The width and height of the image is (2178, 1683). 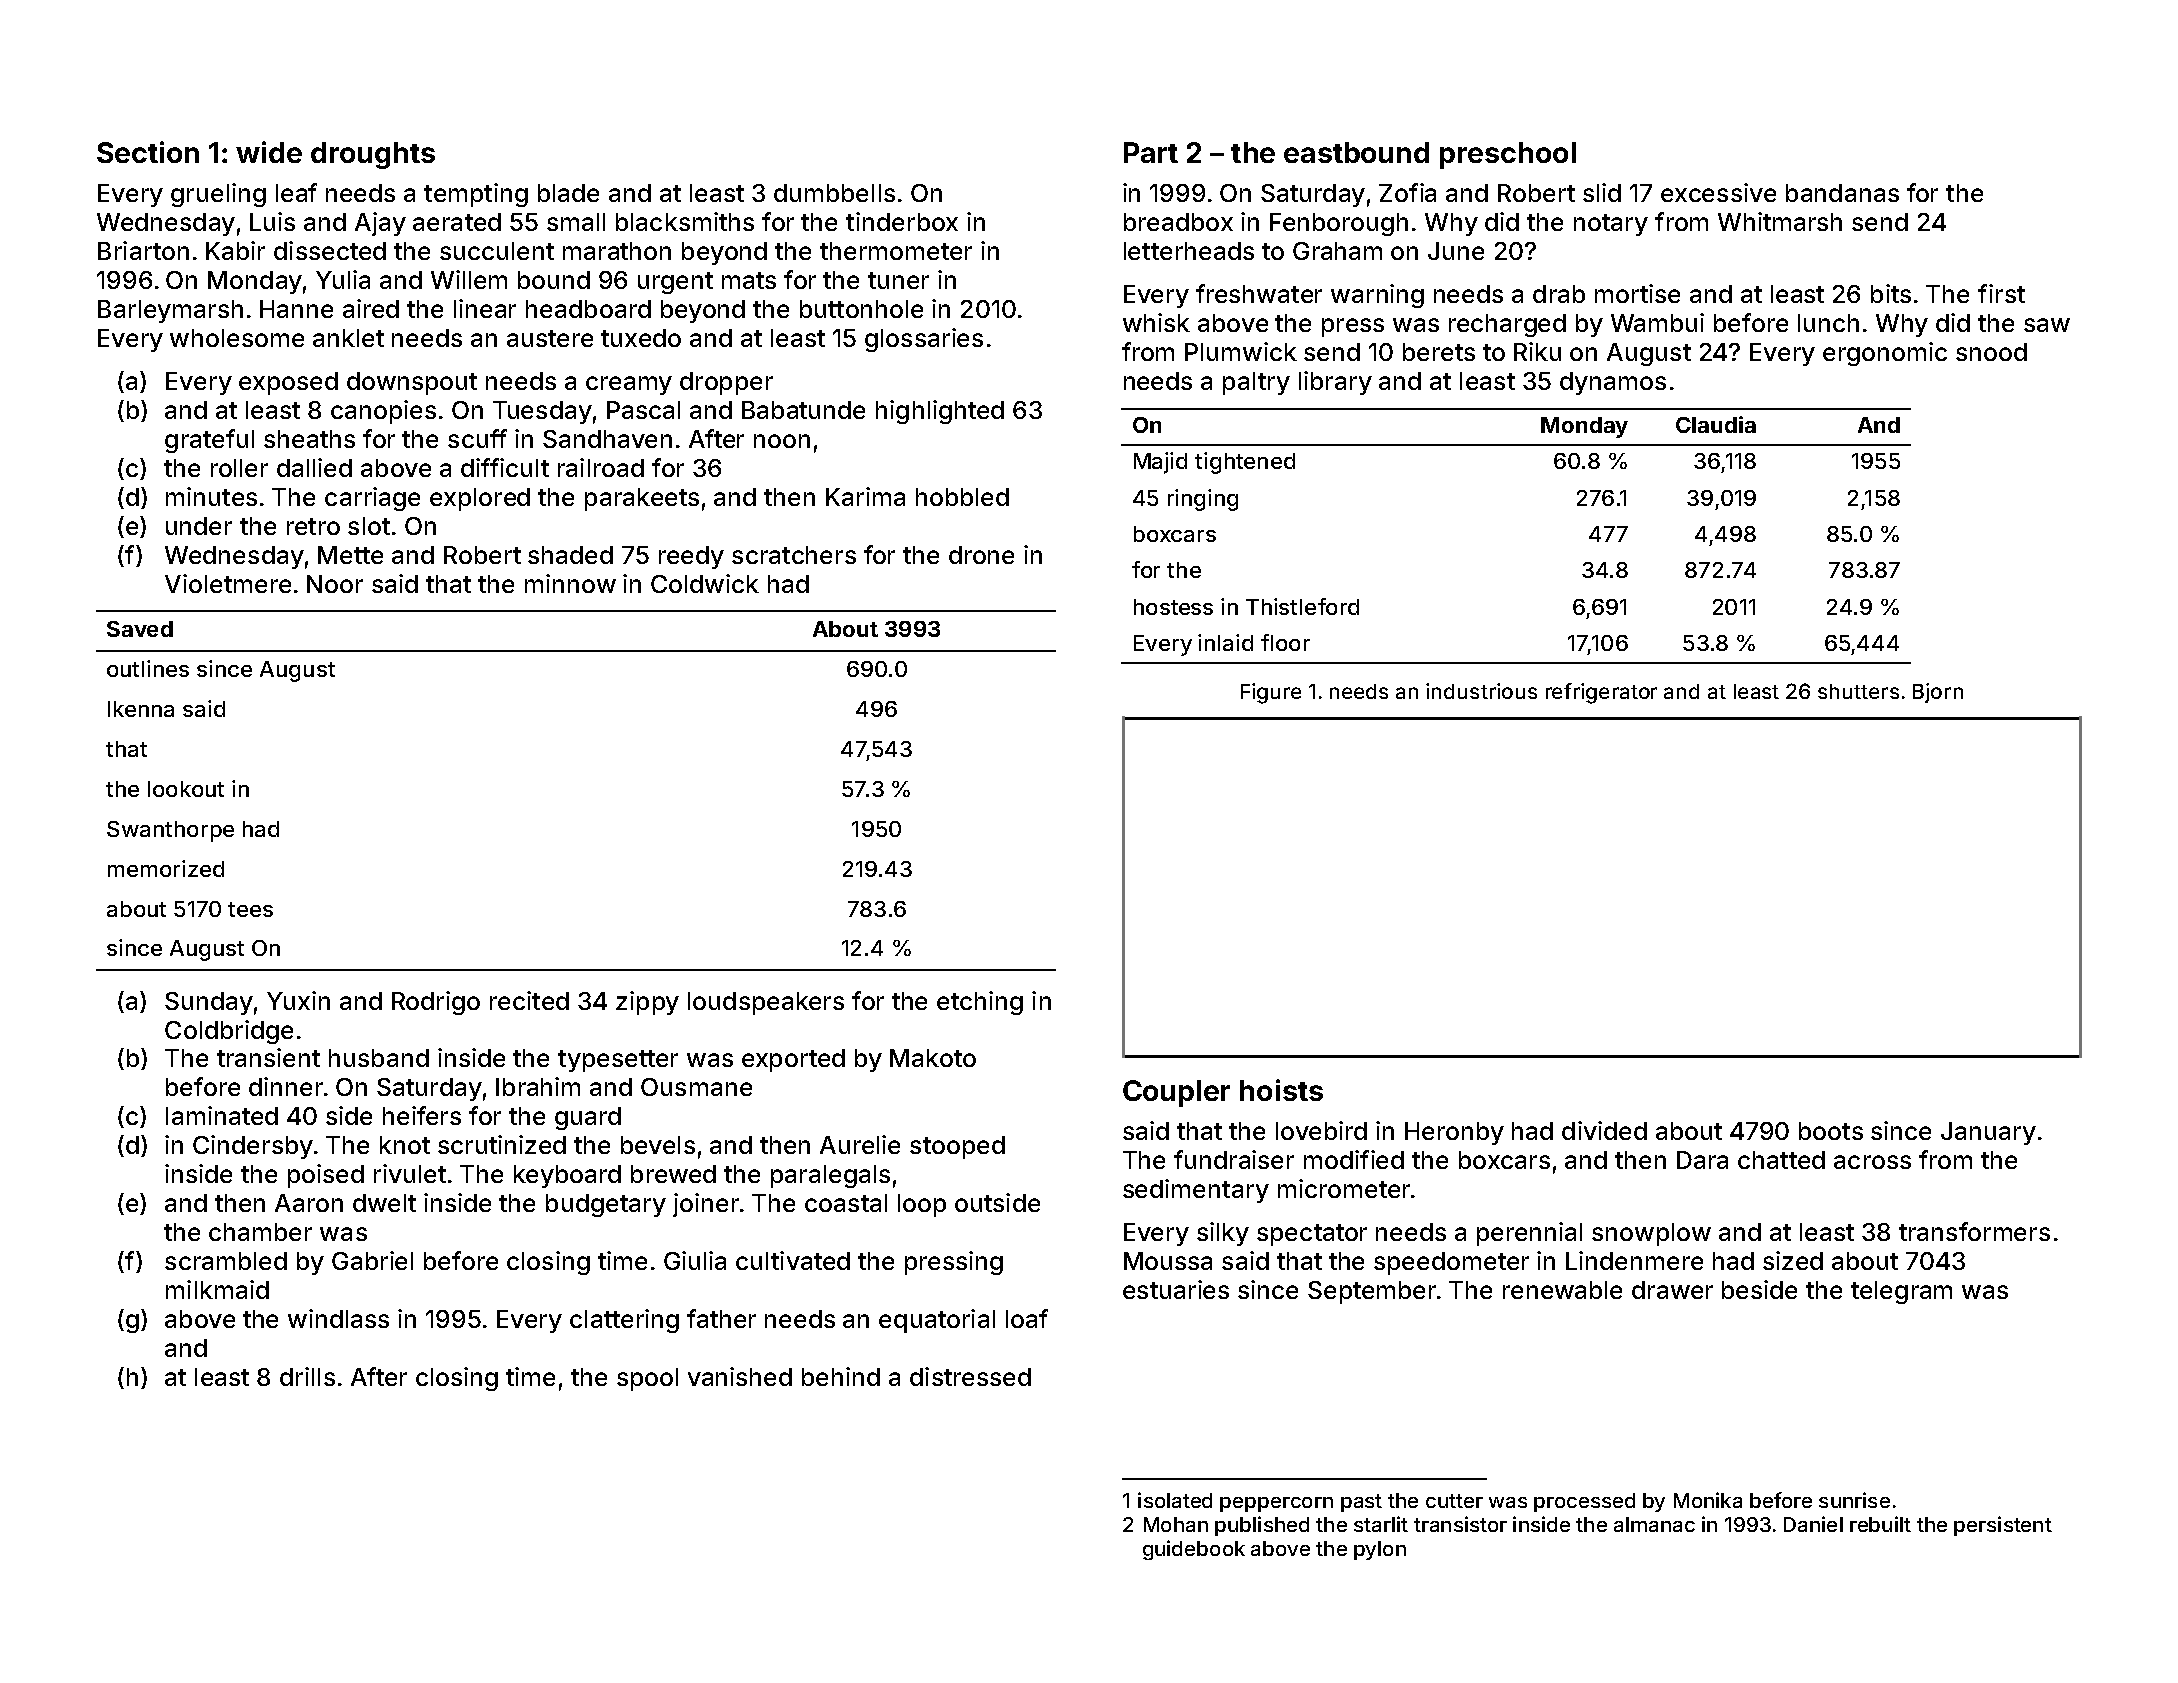 I want to click on drills, so click(x=307, y=1376).
